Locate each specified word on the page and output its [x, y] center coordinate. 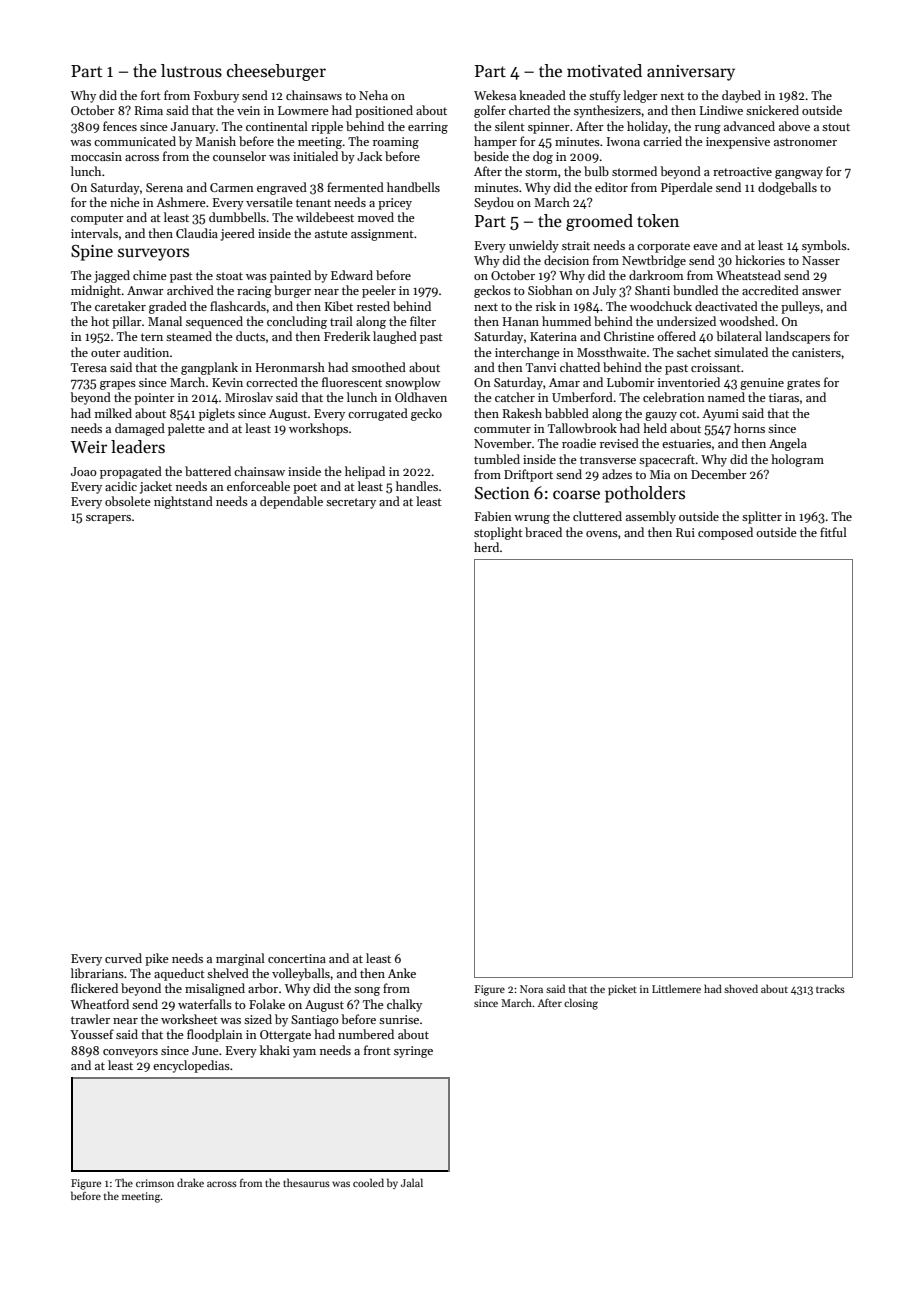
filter [423, 321]
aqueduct [179, 974]
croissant [716, 367]
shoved [741, 988]
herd [486, 547]
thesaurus [306, 1182]
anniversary [691, 73]
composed [725, 533]
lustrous [191, 71]
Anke [402, 973]
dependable [291, 502]
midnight [96, 291]
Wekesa [495, 95]
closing [581, 1004]
